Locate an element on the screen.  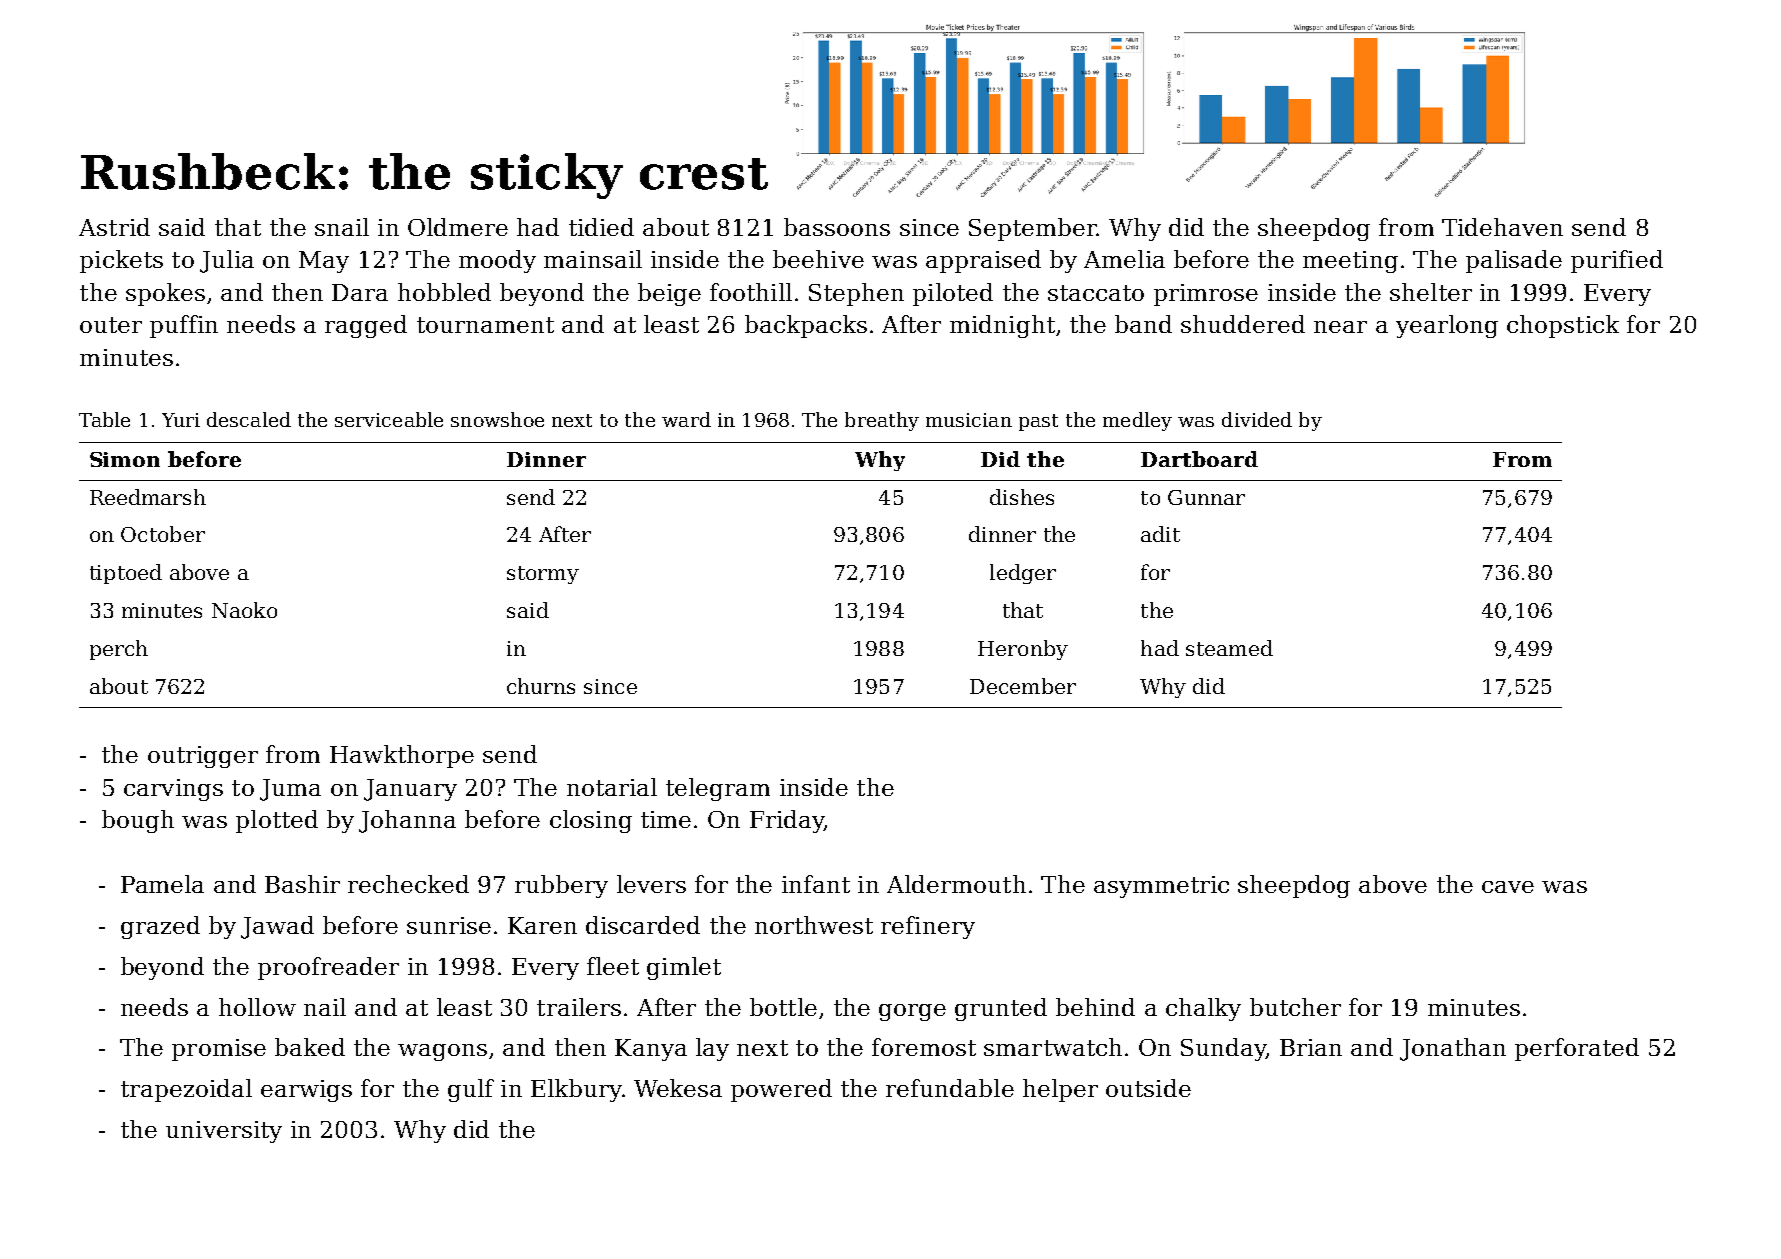
promise is located at coordinates (219, 1050).
